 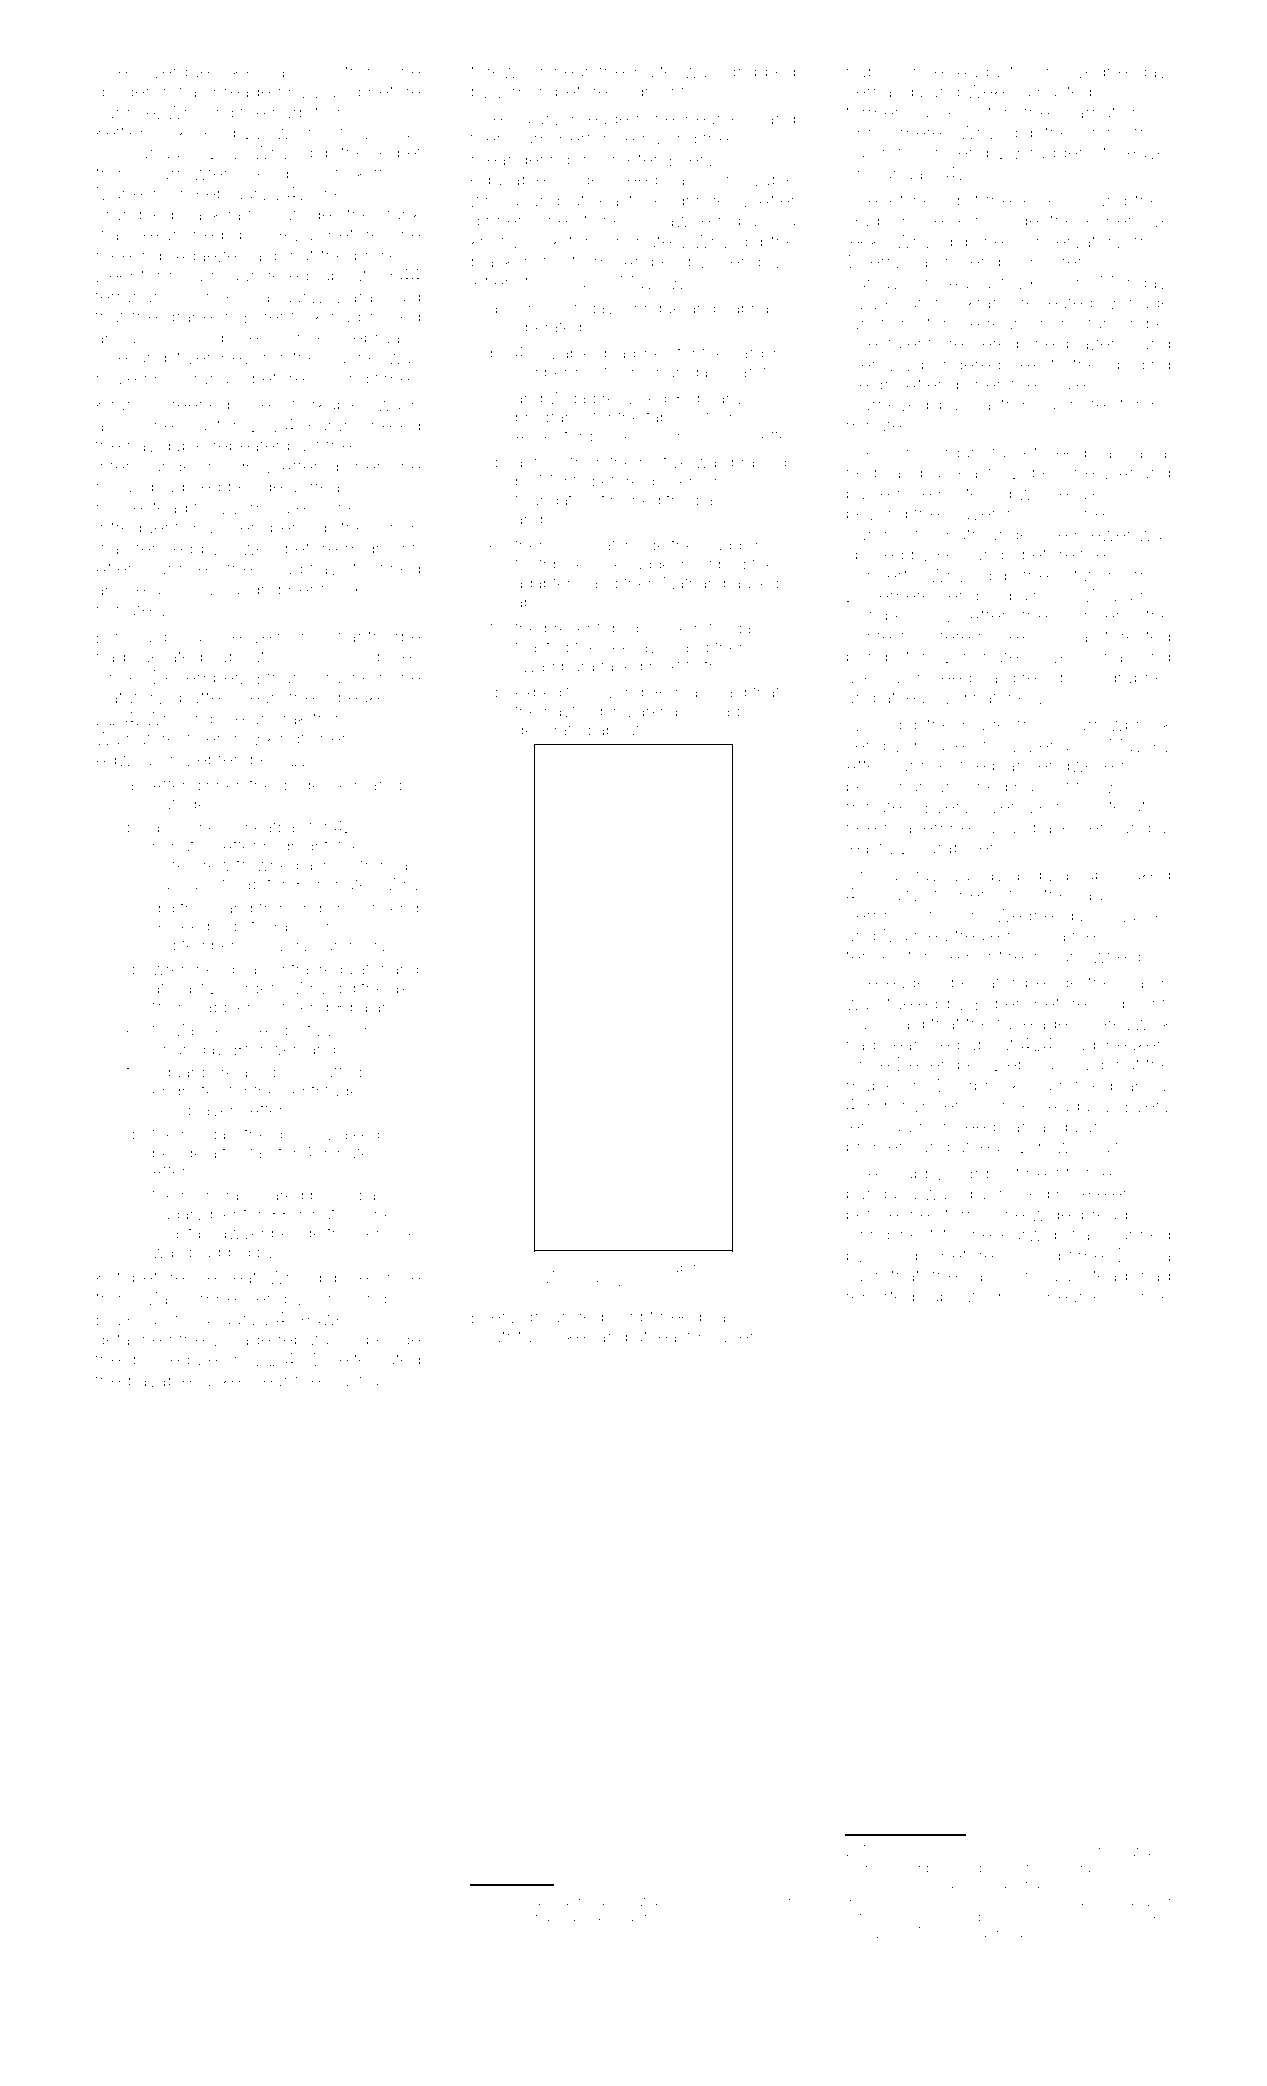 What do you see at coordinates (509, 1916) in the page?
I see `serviced` at bounding box center [509, 1916].
